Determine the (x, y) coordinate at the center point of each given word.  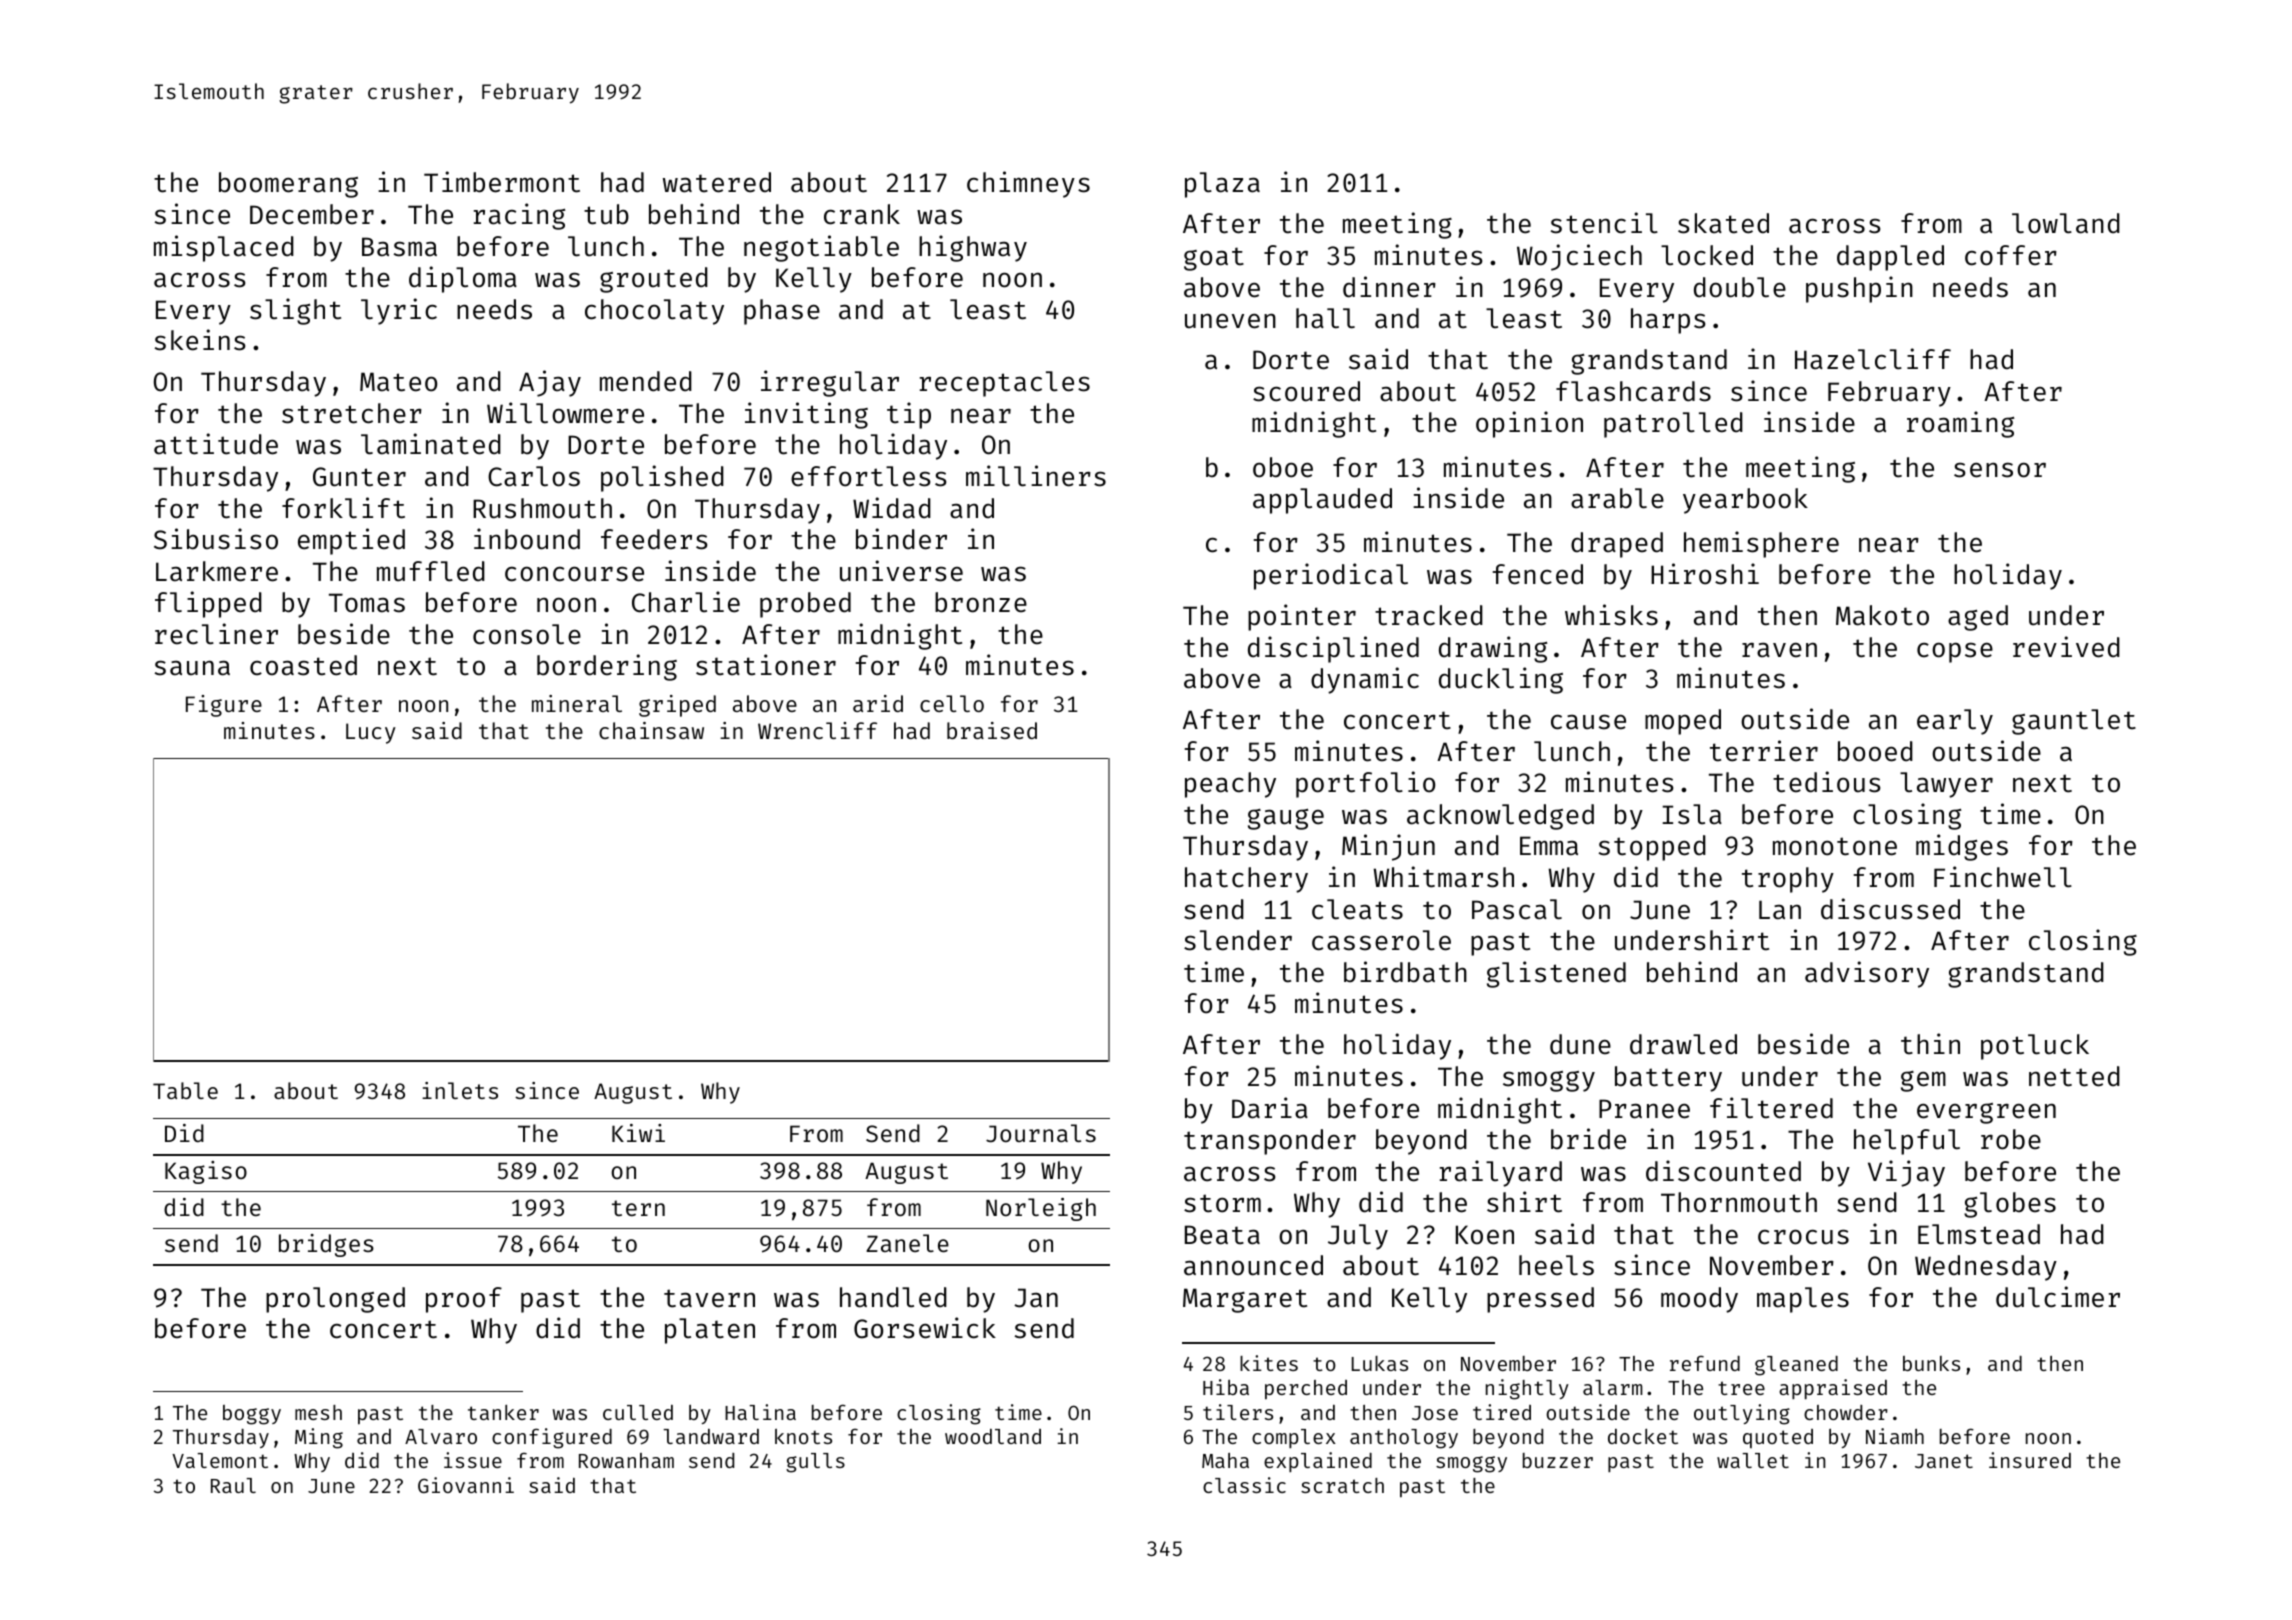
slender (1238, 940)
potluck (2035, 1047)
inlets (460, 1090)
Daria (1270, 1108)
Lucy (371, 733)
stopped (1652, 848)
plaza (1222, 185)
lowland (2066, 223)
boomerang (288, 185)
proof (464, 1300)
